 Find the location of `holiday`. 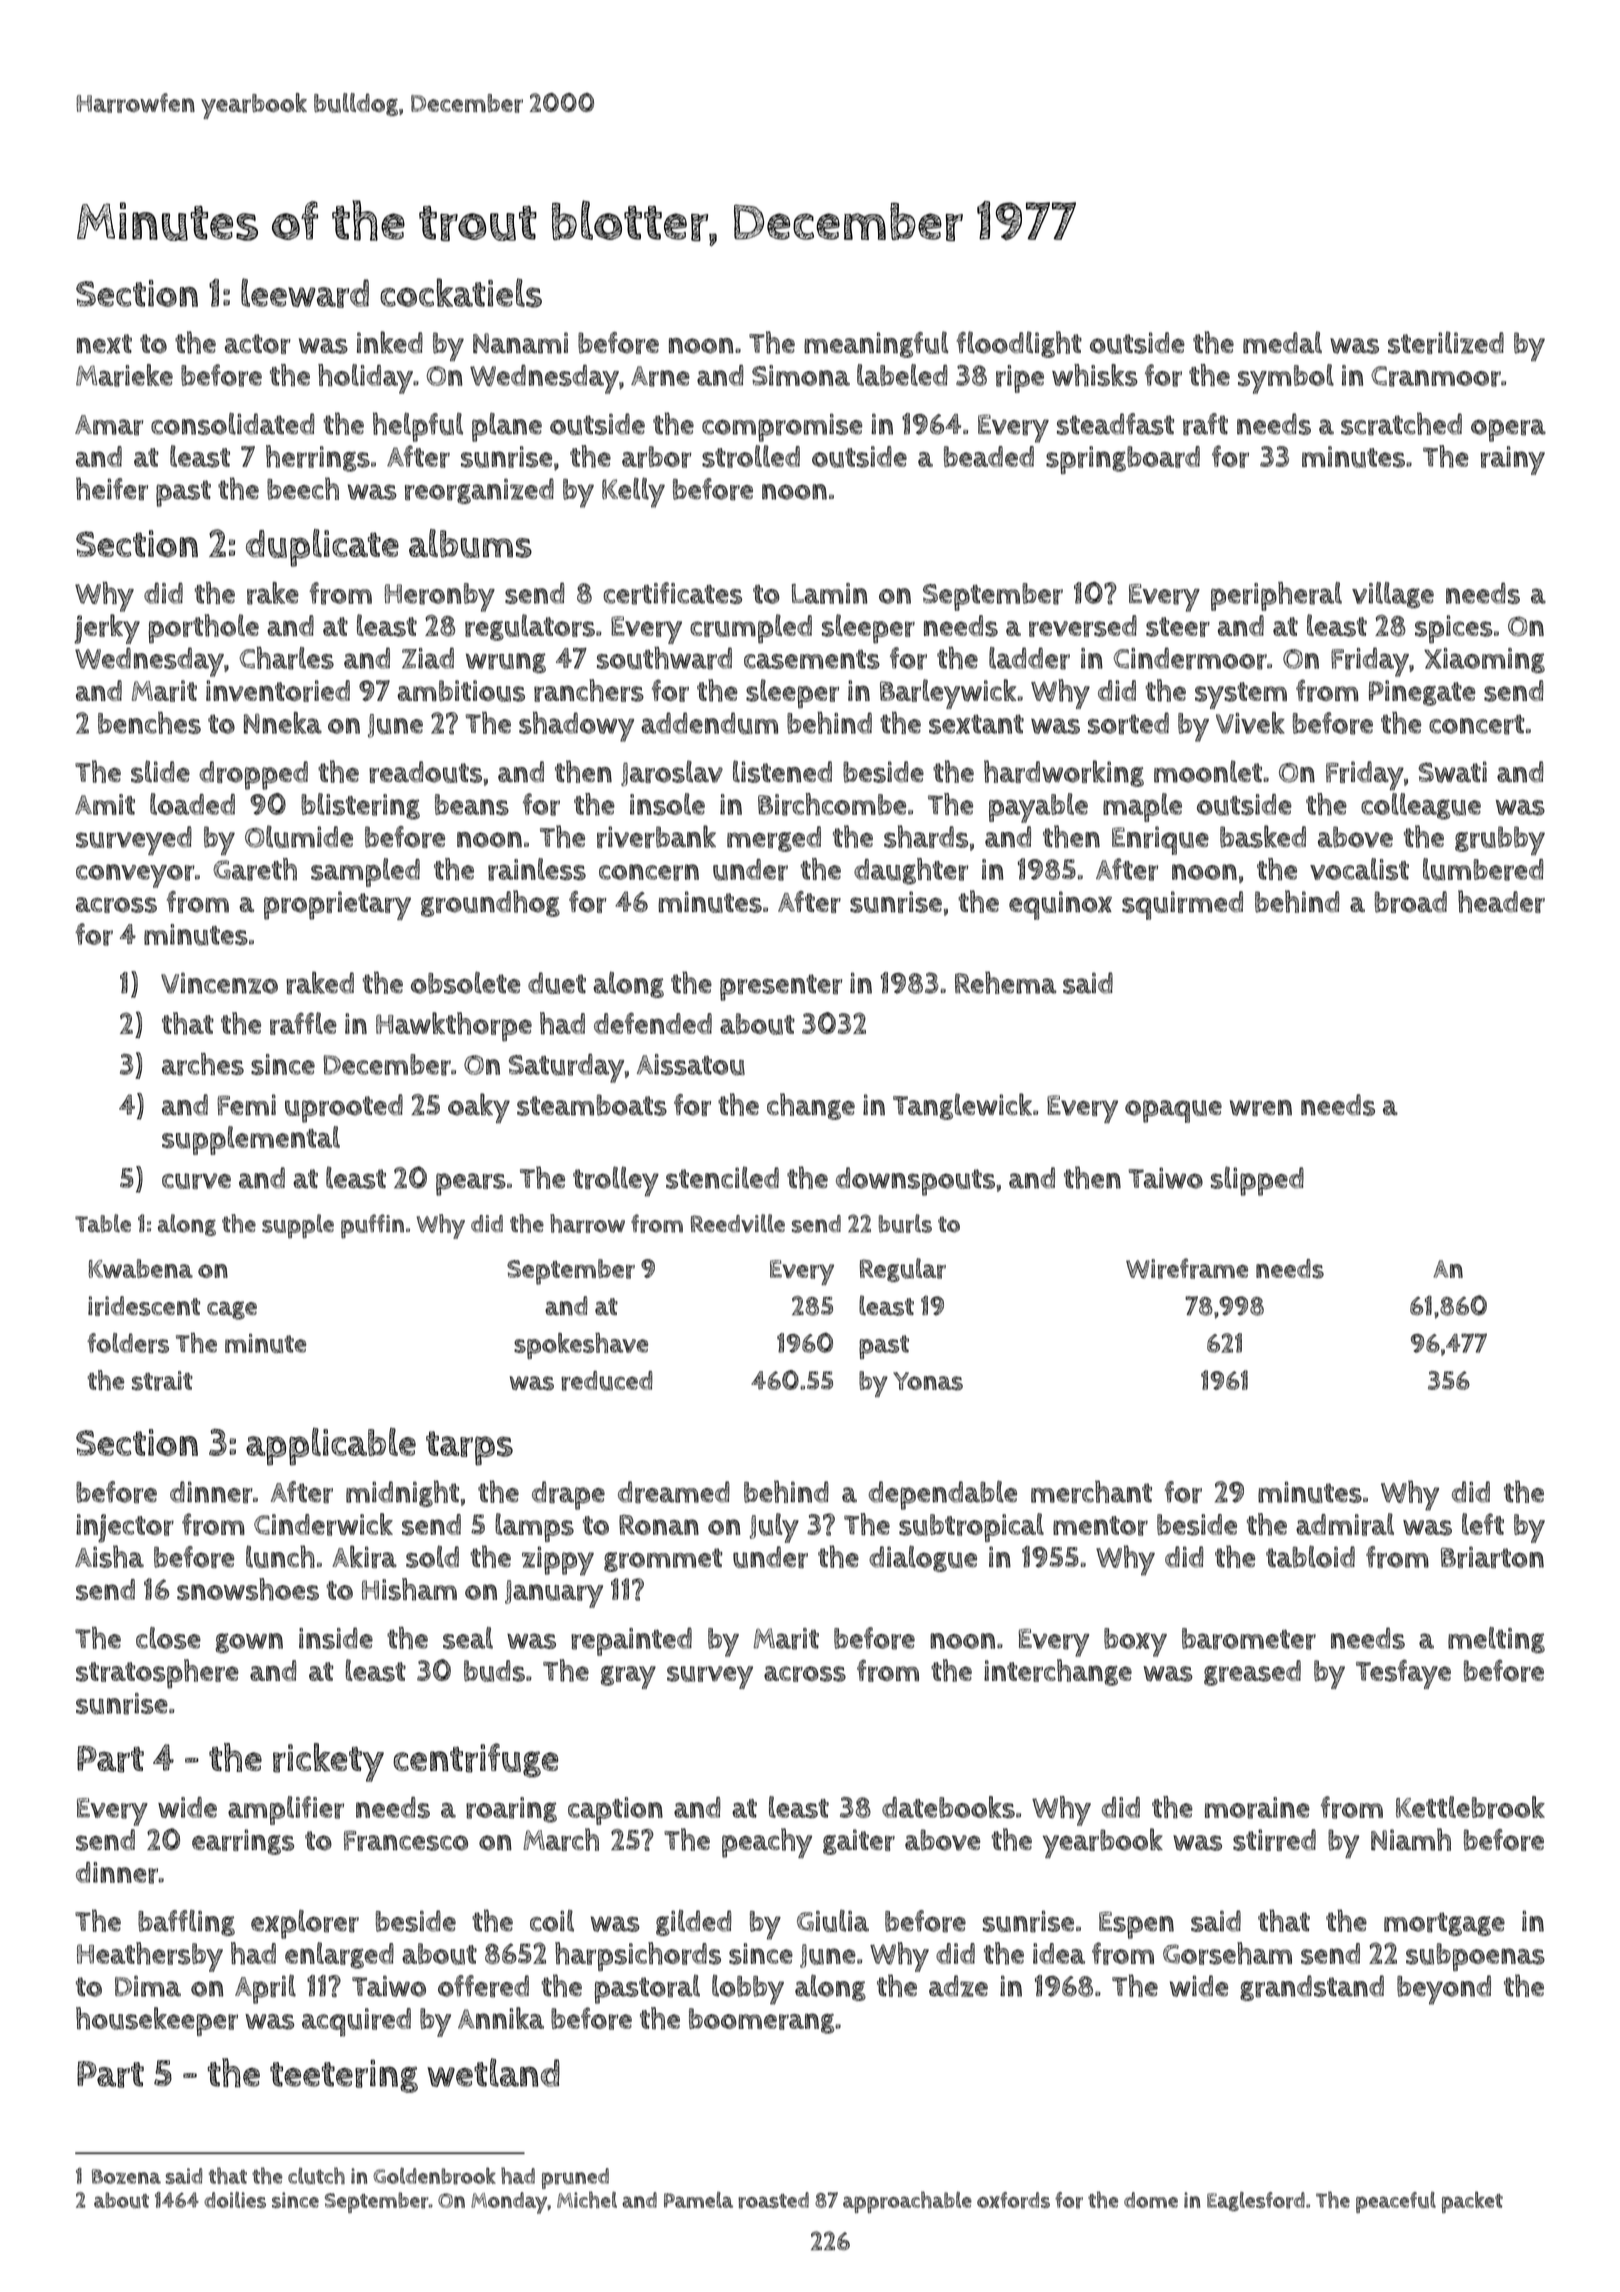

holiday is located at coordinates (365, 379).
